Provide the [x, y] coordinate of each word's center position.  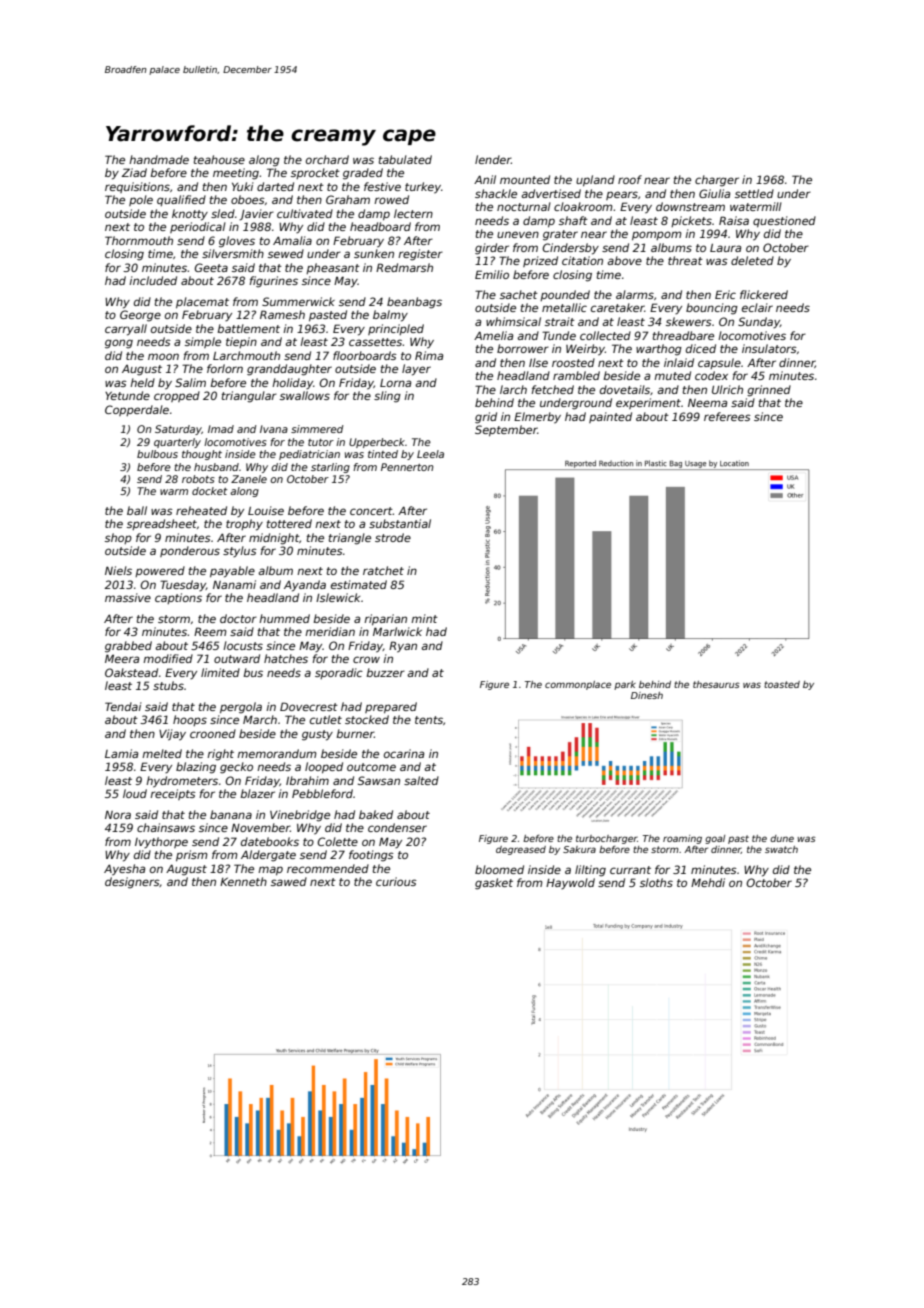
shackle [496, 193]
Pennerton [407, 467]
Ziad [134, 172]
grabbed [128, 647]
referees [727, 416]
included [153, 280]
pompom [657, 235]
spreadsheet [162, 524]
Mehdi [708, 882]
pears [622, 195]
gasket [494, 884]
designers [132, 883]
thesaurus [716, 684]
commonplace [578, 685]
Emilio [492, 274]
